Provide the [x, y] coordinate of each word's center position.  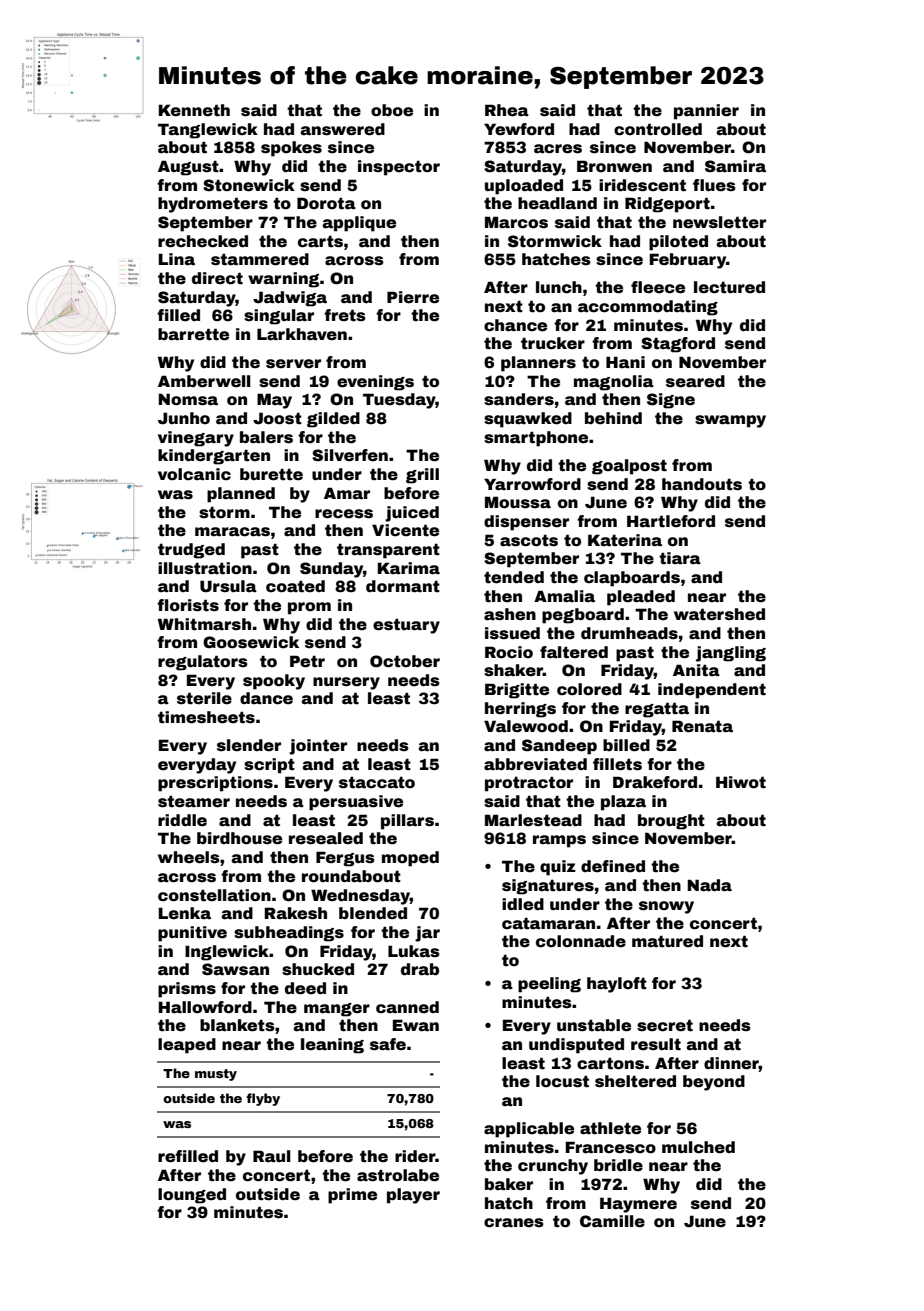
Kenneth [194, 110]
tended [514, 577]
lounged [192, 1196]
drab [420, 969]
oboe [392, 110]
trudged [191, 551]
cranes [514, 1223]
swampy [730, 421]
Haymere [638, 1205]
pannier [706, 112]
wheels [189, 857]
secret [665, 1025]
